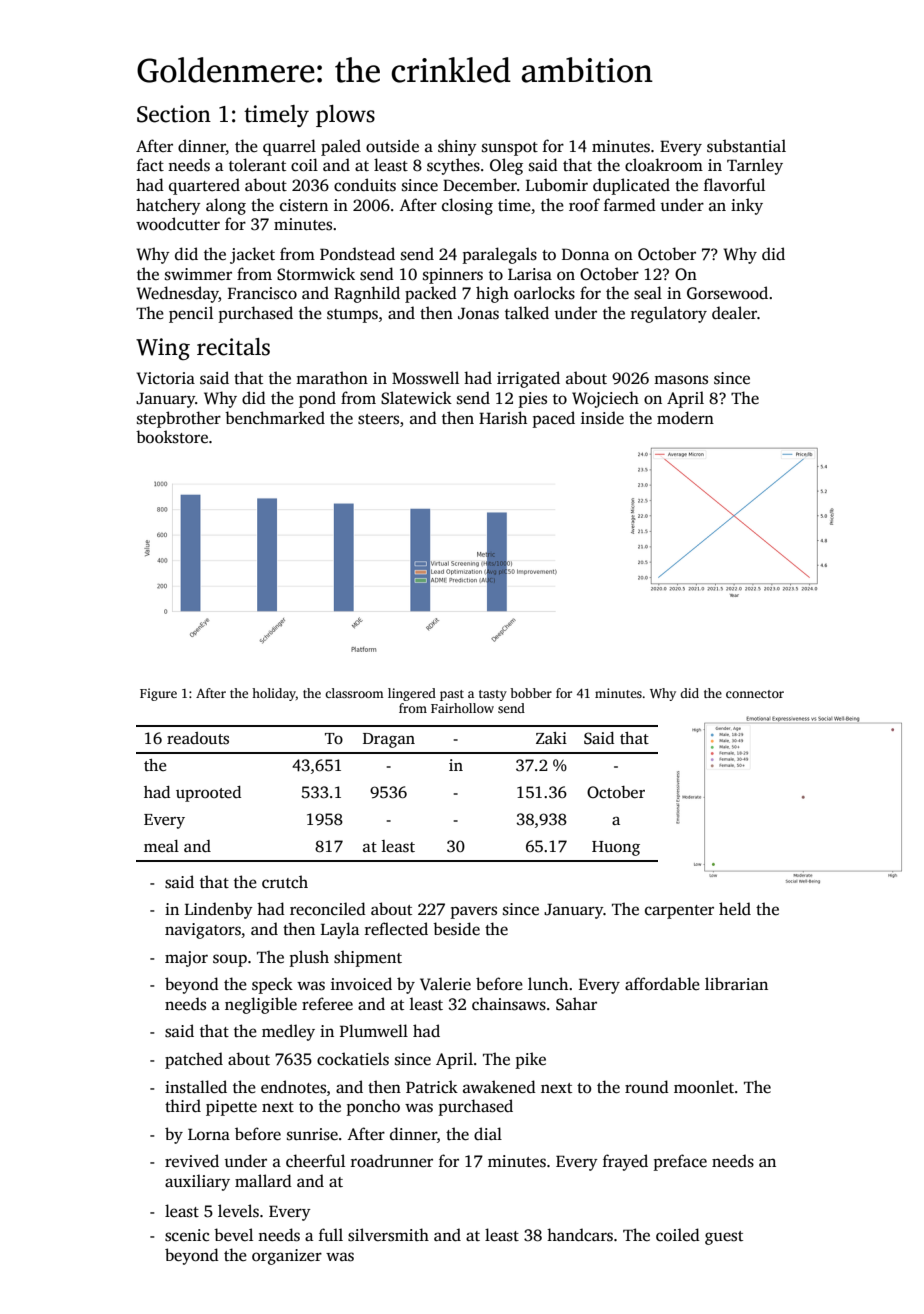 Image resolution: width=924 pixels, height=1314 pixels. What do you see at coordinates (648, 293) in the screenshot?
I see `seal` at bounding box center [648, 293].
